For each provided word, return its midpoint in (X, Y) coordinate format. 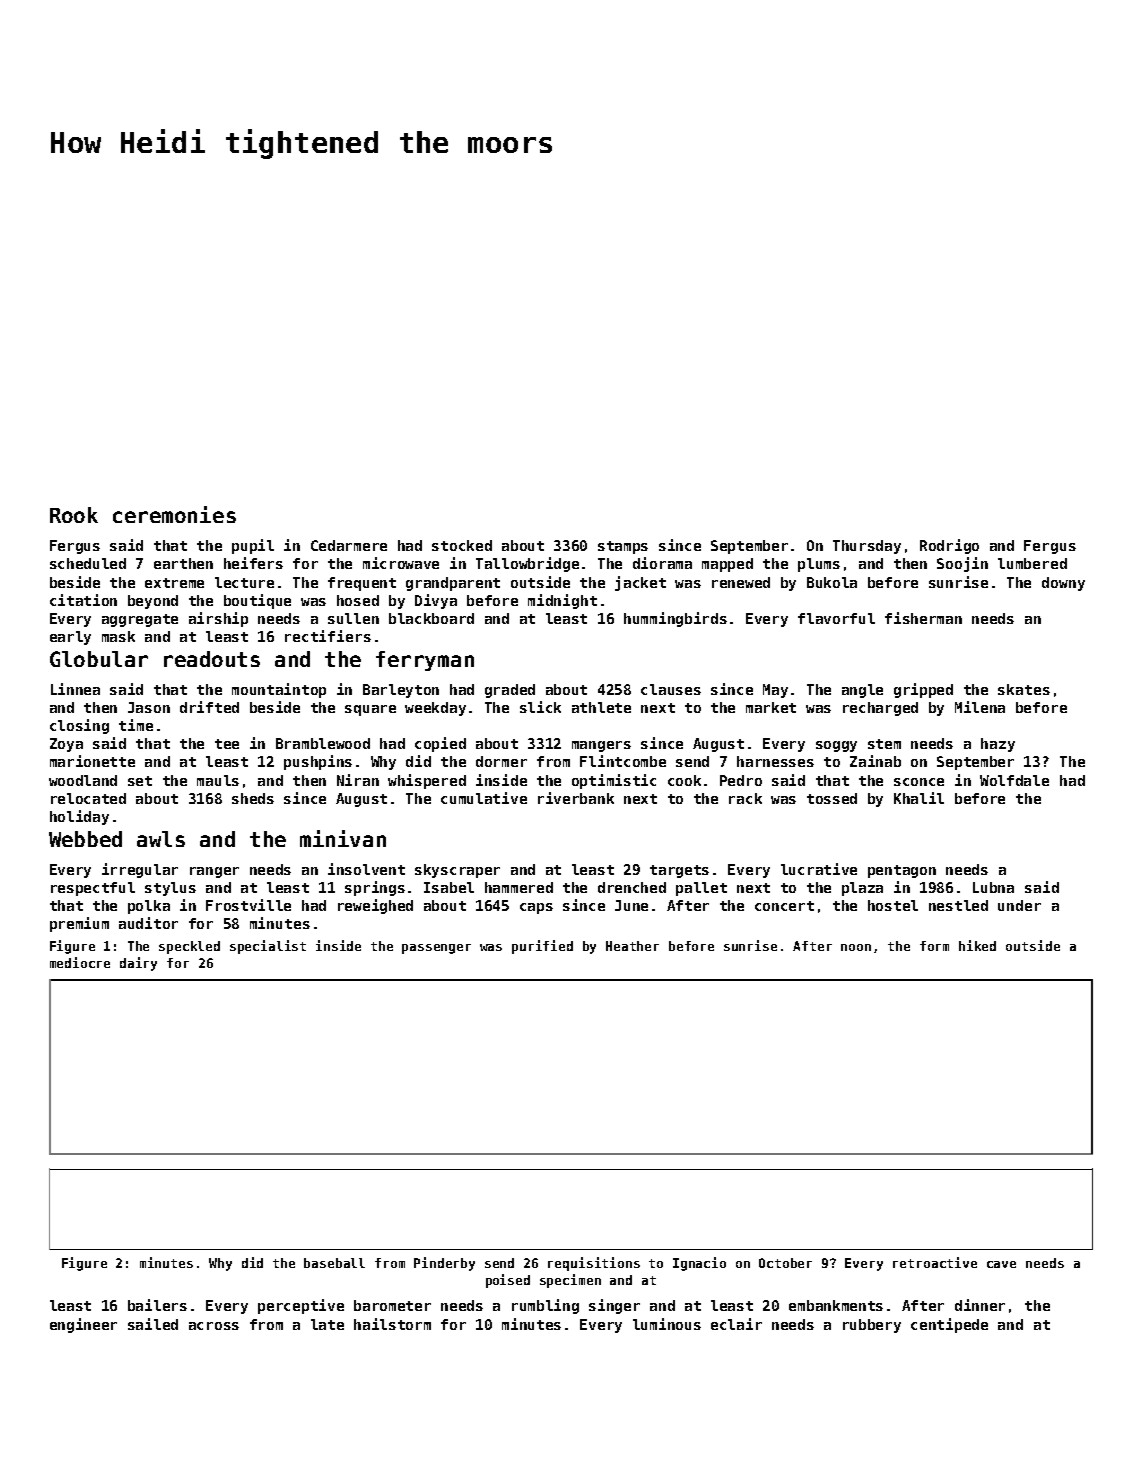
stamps (623, 547)
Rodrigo (949, 546)
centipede (949, 1325)
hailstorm (392, 1324)
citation (83, 600)
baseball (334, 1263)
